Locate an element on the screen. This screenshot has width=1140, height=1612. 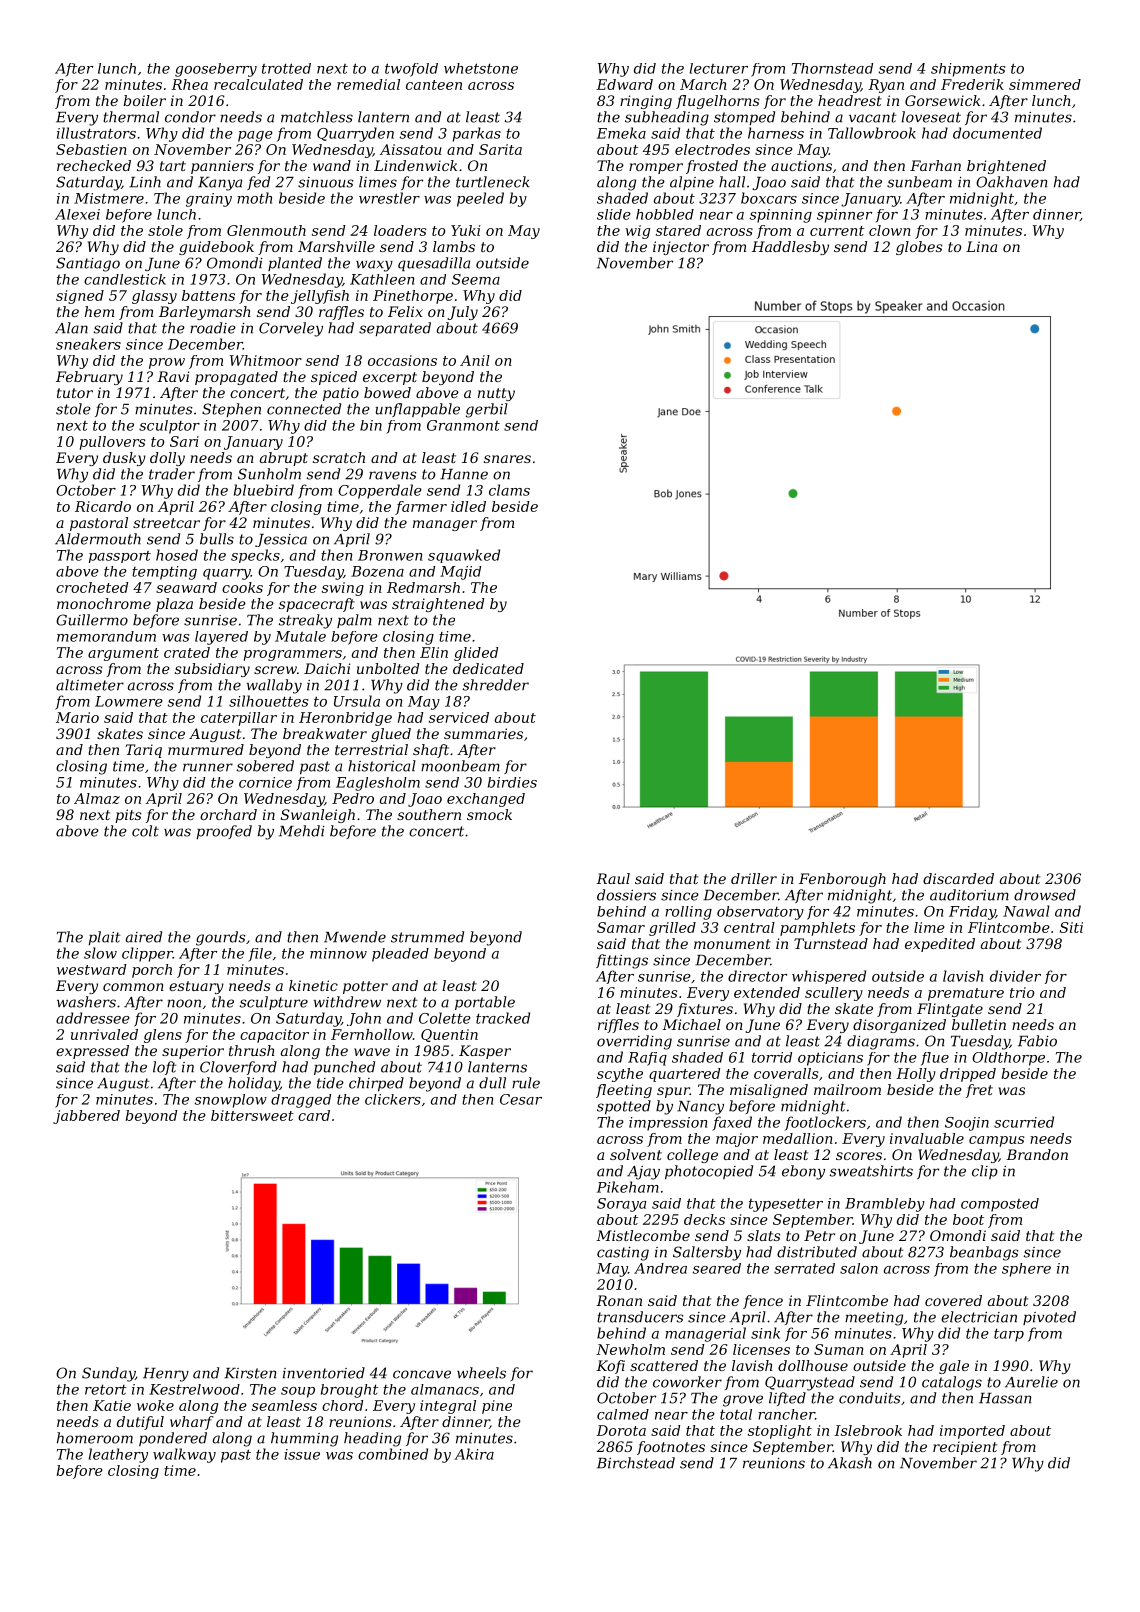
Fenborough is located at coordinates (842, 880).
